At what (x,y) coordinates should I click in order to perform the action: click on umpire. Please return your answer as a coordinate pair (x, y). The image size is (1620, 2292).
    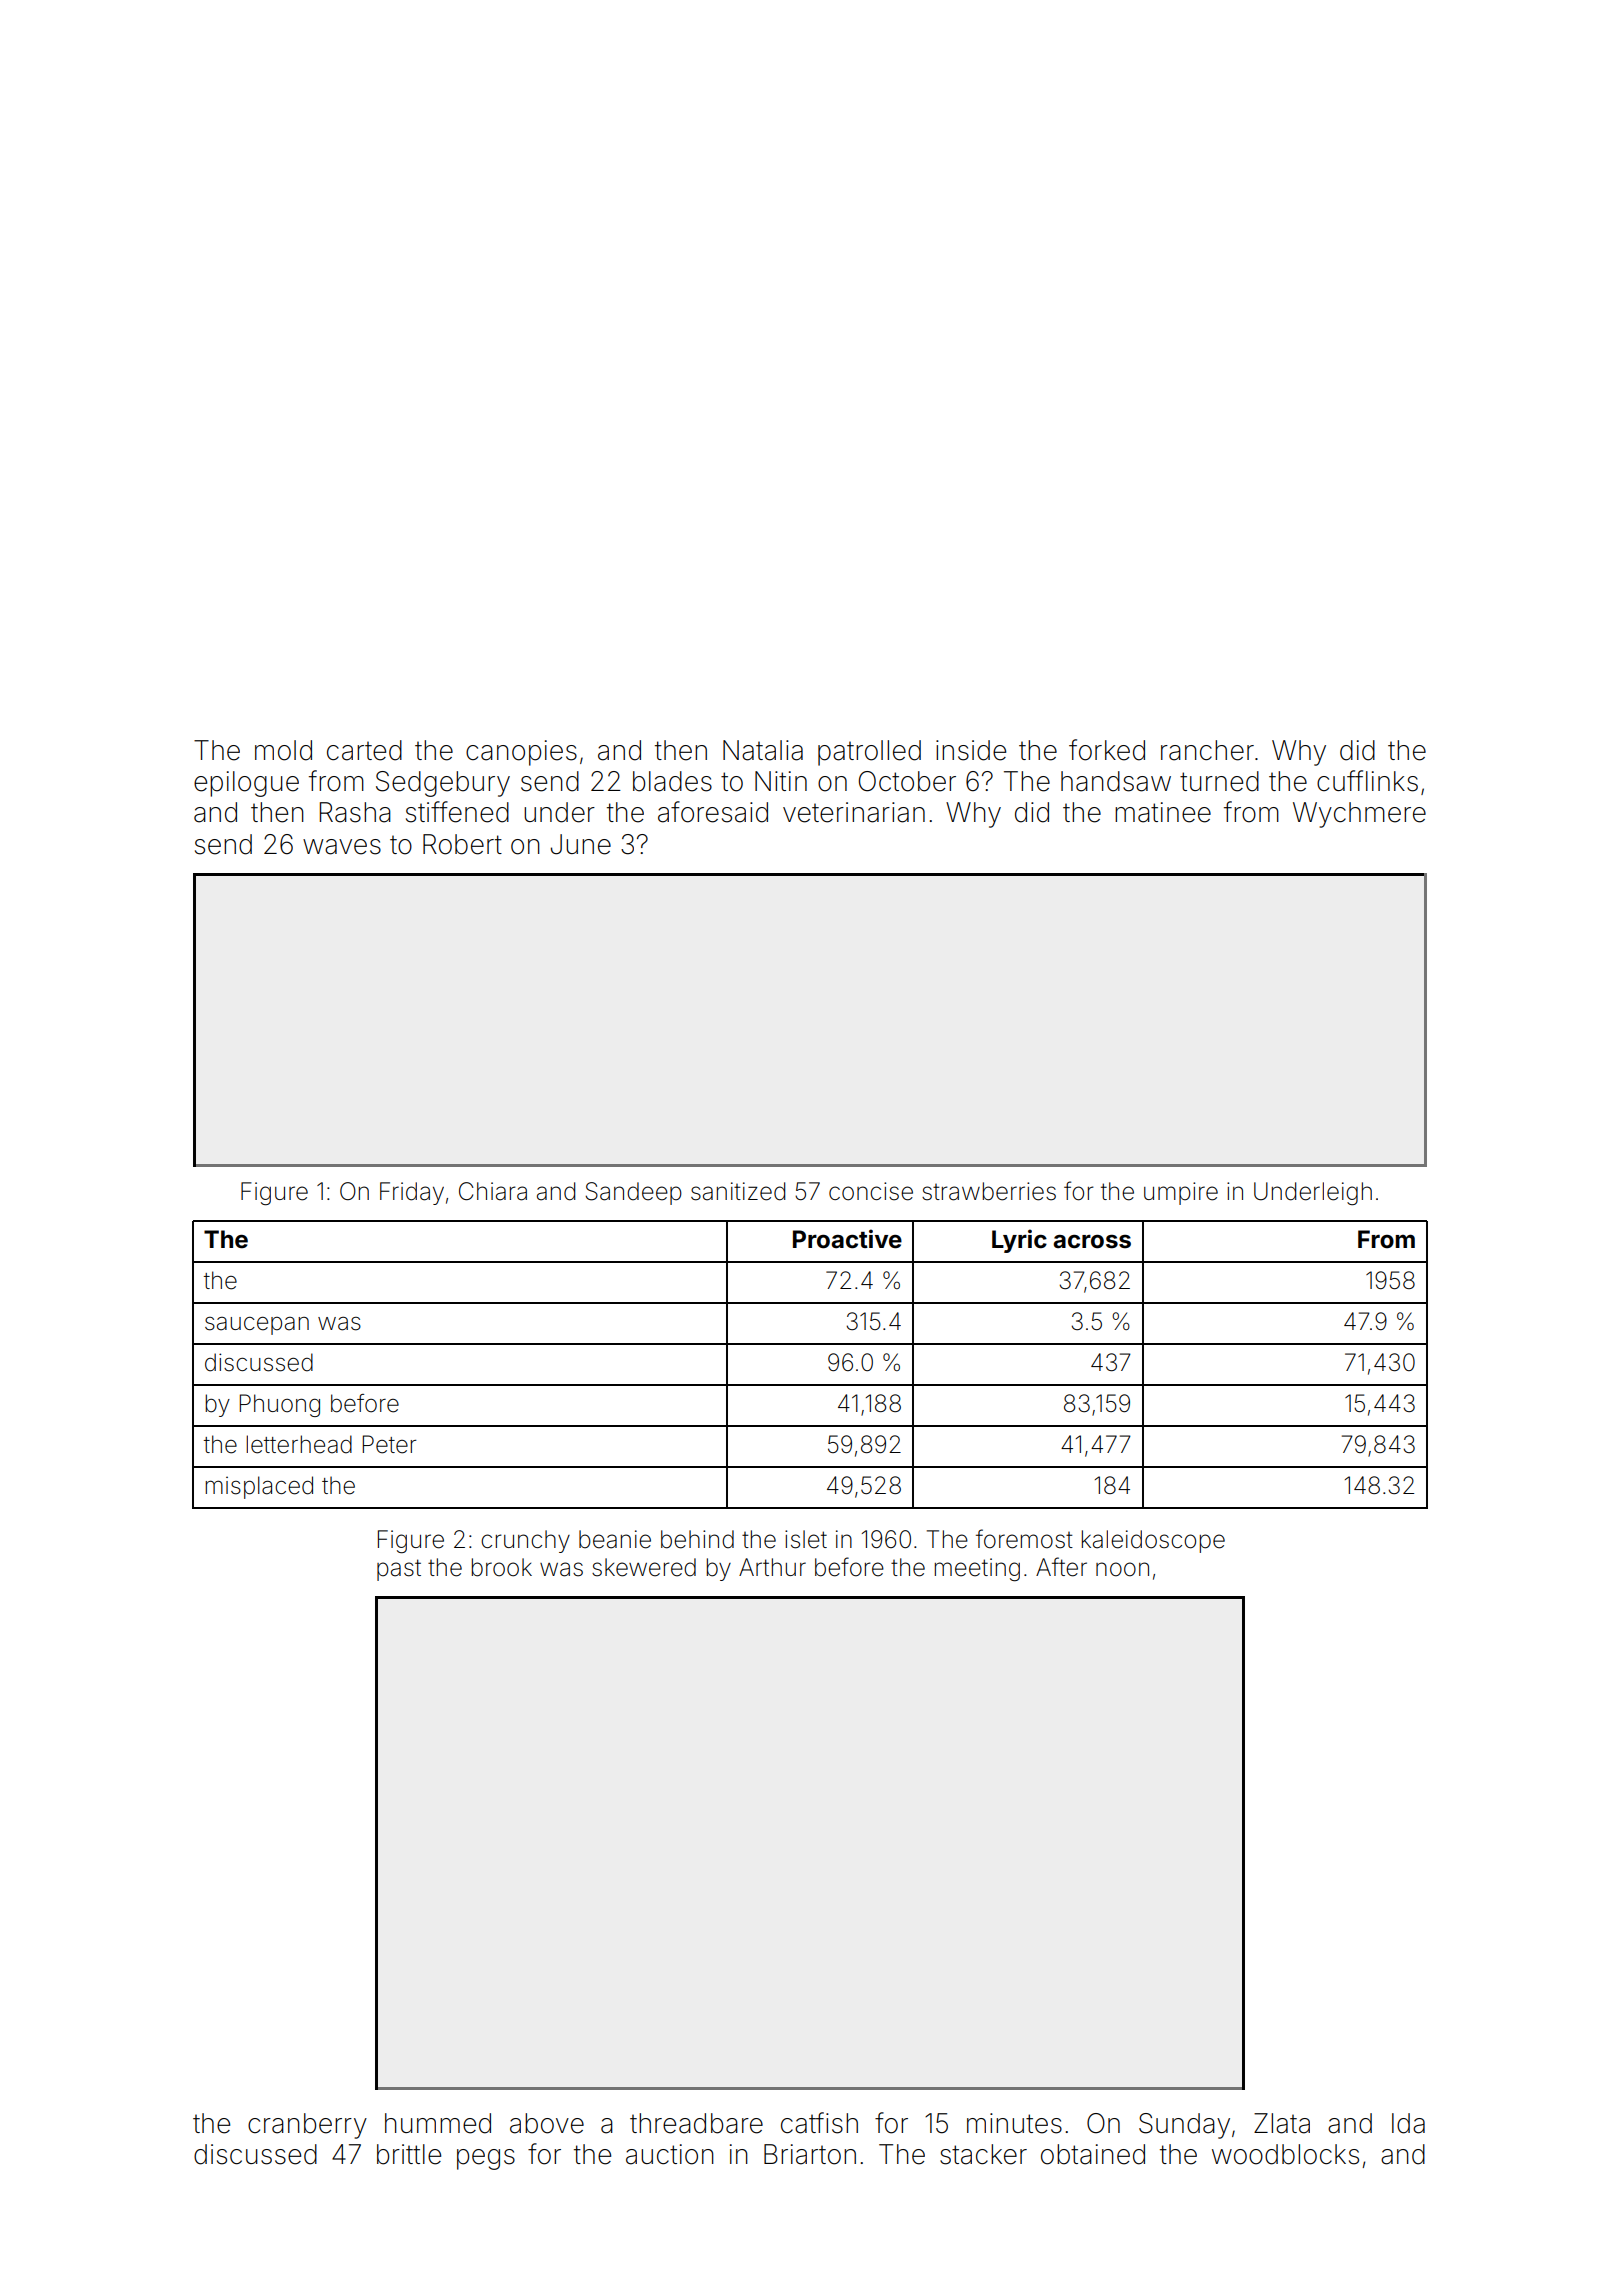
    Looking at the image, I should click on (1181, 1193).
